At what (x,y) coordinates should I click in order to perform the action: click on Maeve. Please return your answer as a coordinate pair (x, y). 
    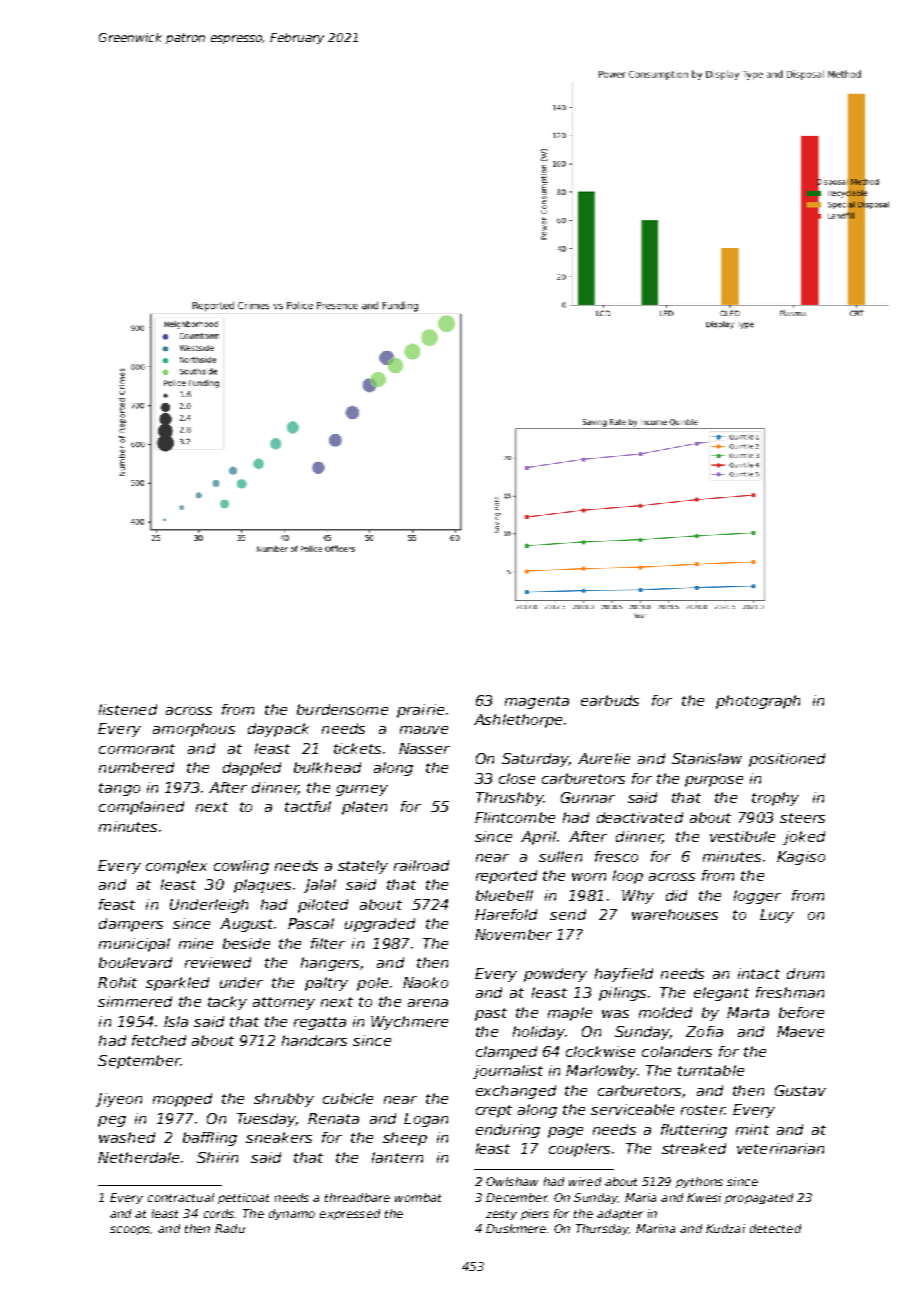
    Looking at the image, I should click on (800, 1031).
